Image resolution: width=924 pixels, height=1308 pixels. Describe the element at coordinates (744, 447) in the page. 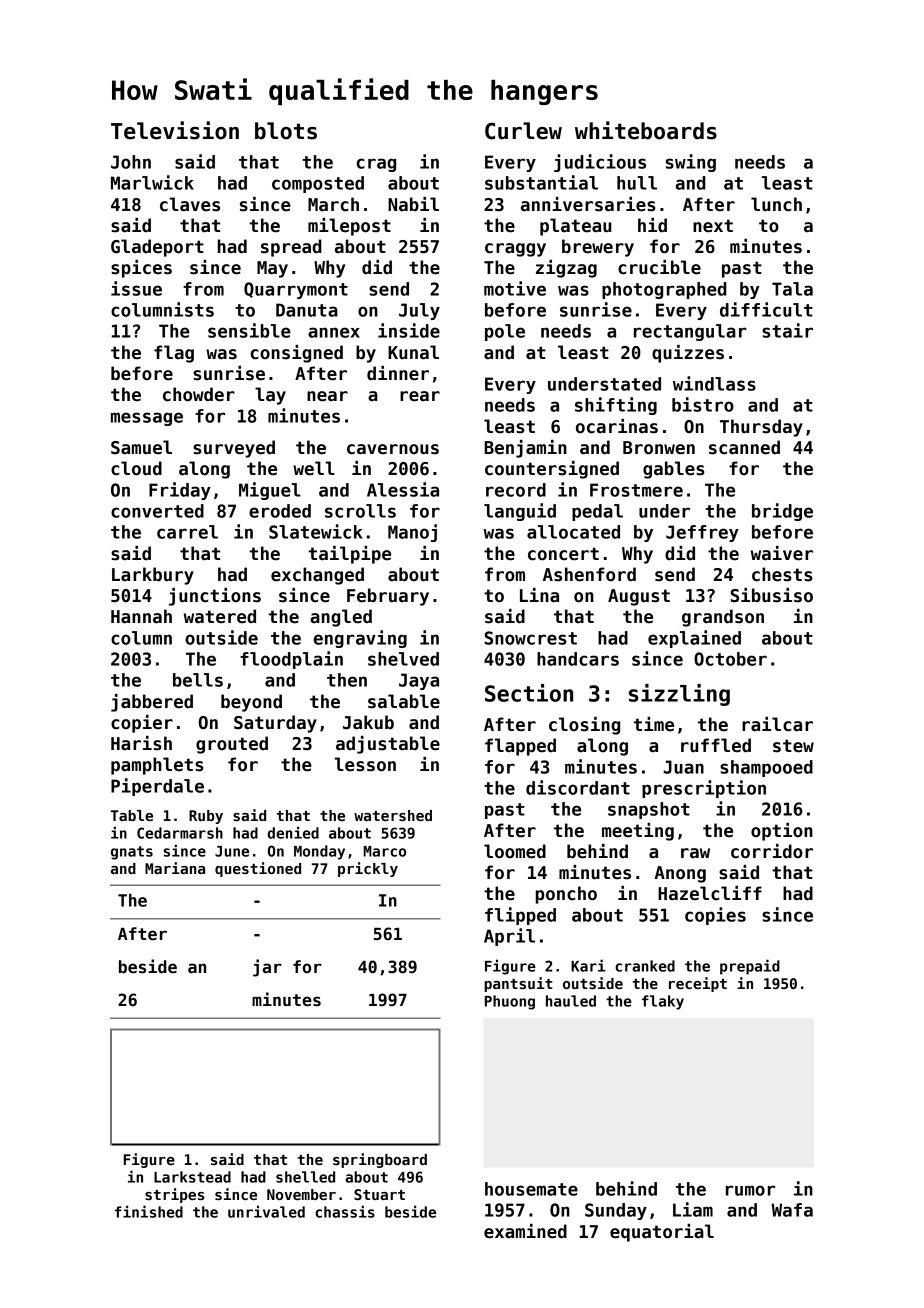

I see `scanned` at that location.
